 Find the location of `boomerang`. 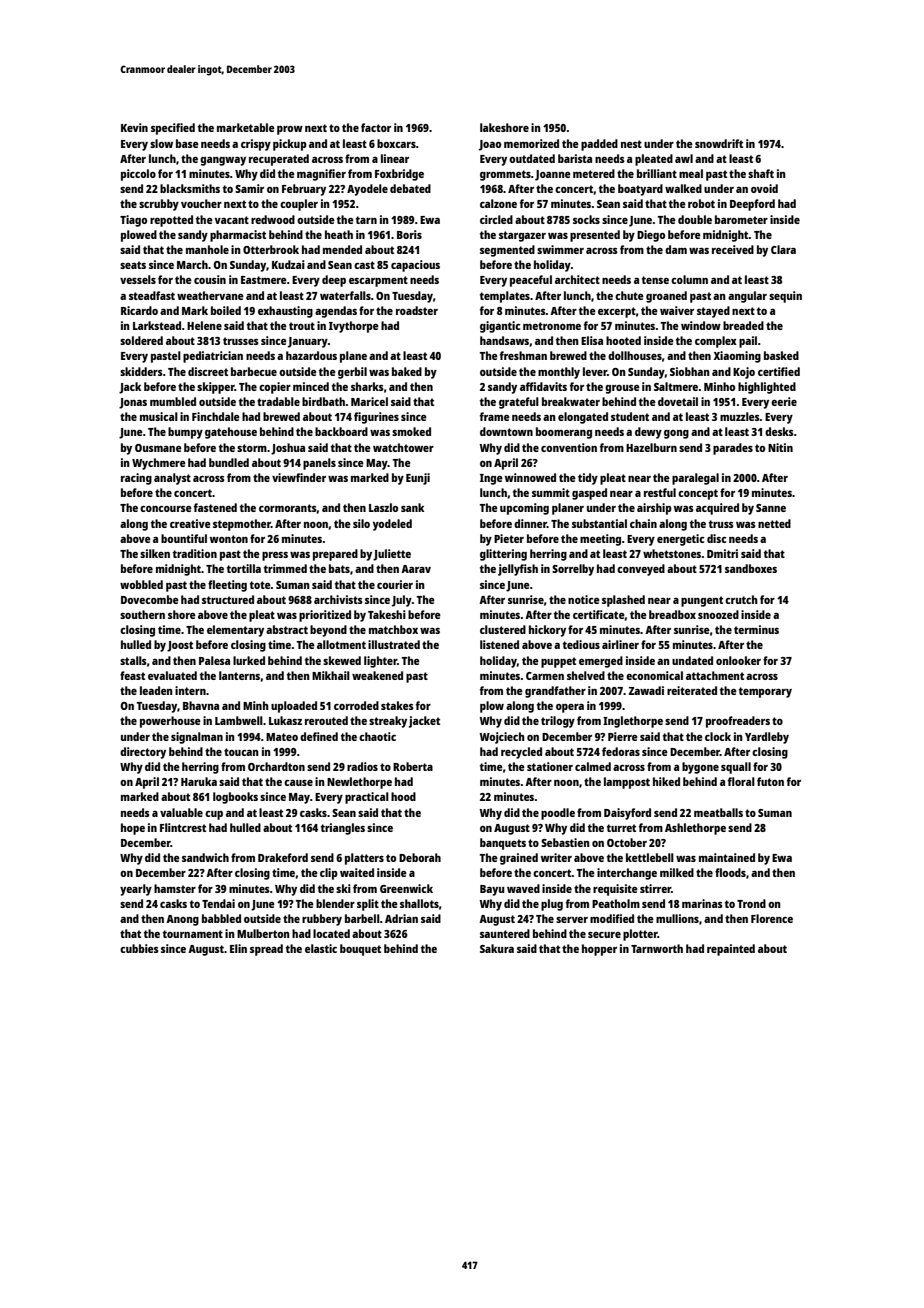

boomerang is located at coordinates (564, 433).
